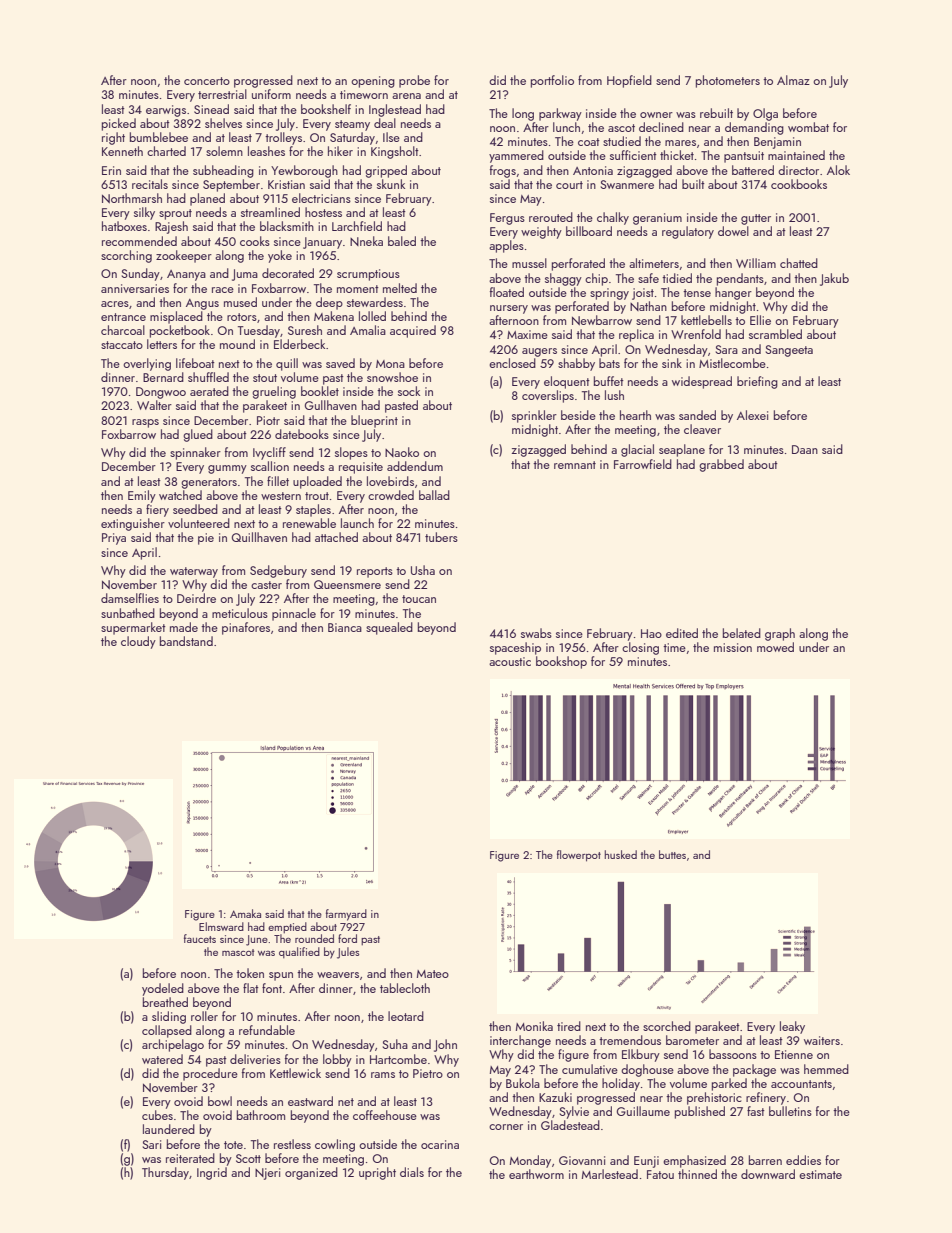  I want to click on Priya, so click(114, 539).
